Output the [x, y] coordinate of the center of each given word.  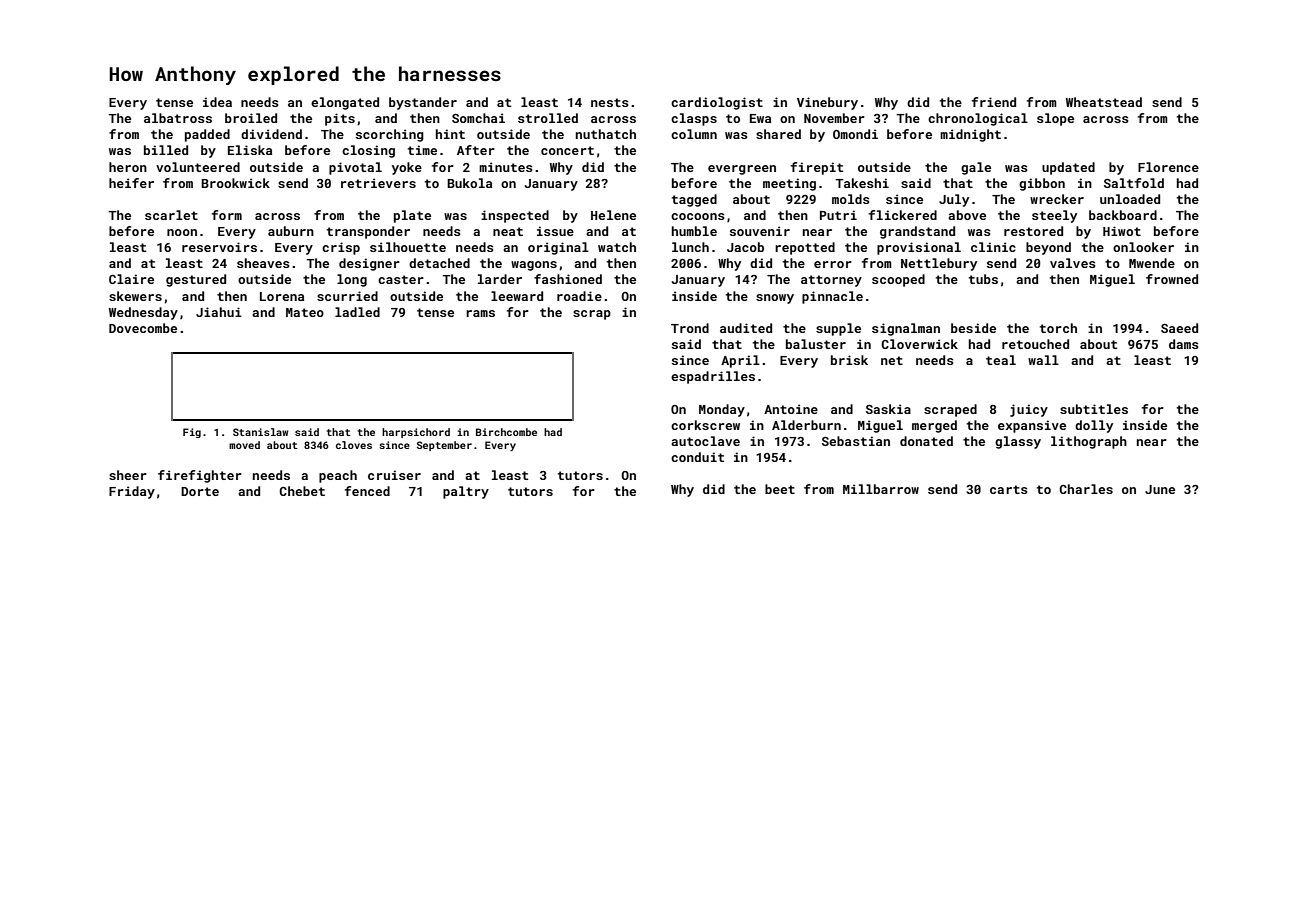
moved [244, 445]
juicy [1029, 410]
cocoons [698, 216]
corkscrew [705, 425]
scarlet [171, 215]
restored [1033, 231]
